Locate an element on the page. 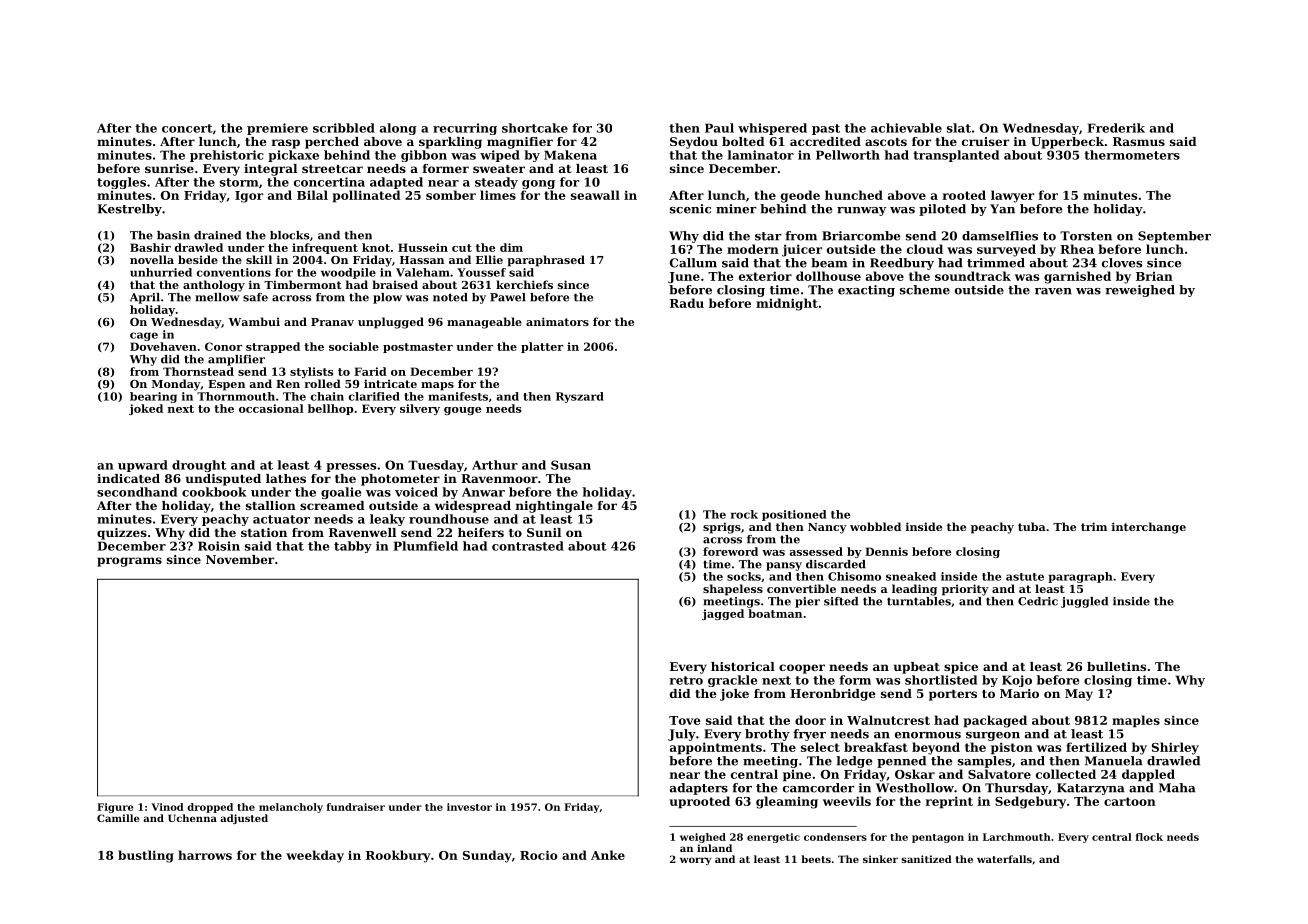 The height and width of the document is (924, 1308). lawyer is located at coordinates (1012, 196).
